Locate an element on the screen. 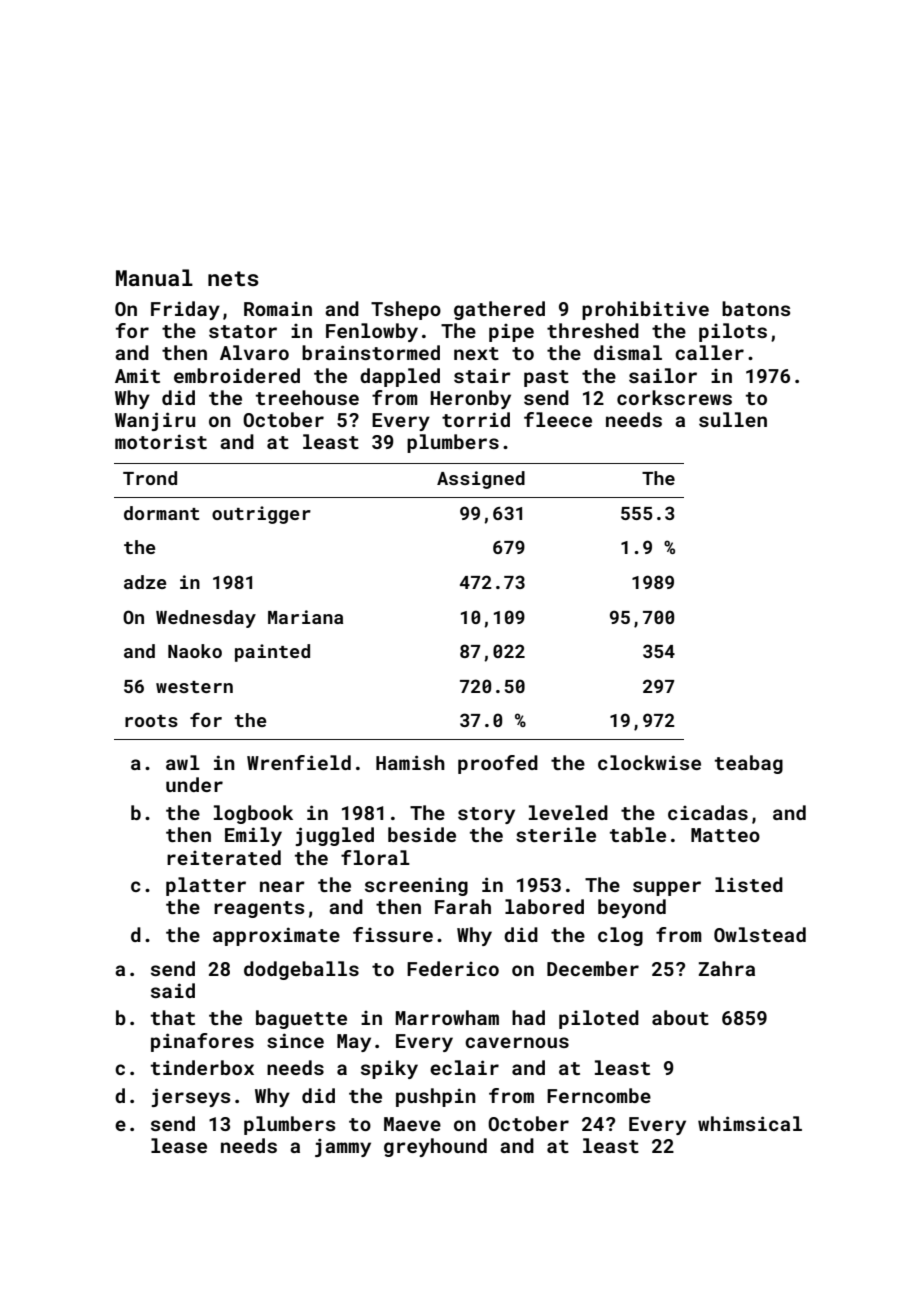  Tshepo is located at coordinates (406, 310).
